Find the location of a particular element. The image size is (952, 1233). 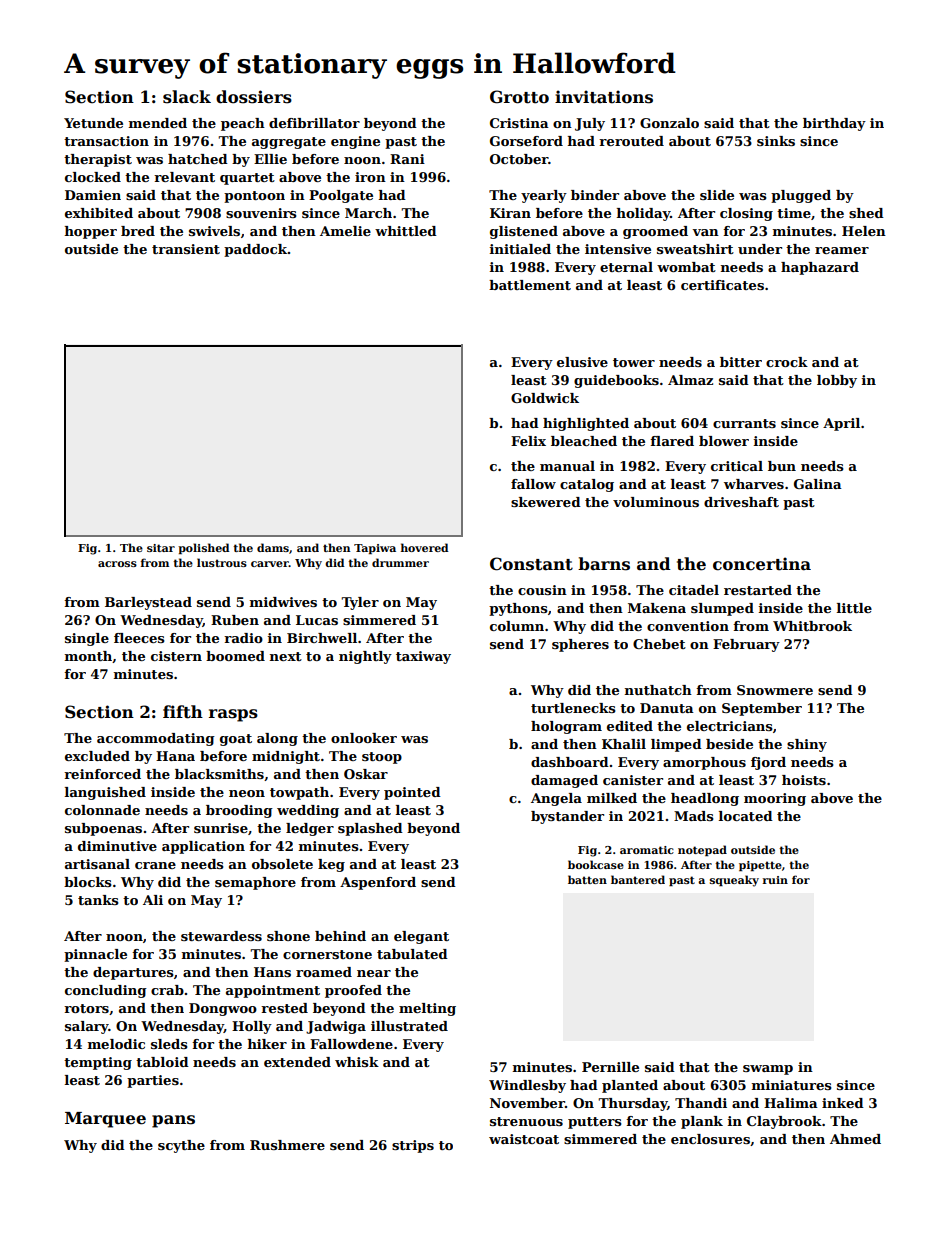

squeaky is located at coordinates (734, 881).
